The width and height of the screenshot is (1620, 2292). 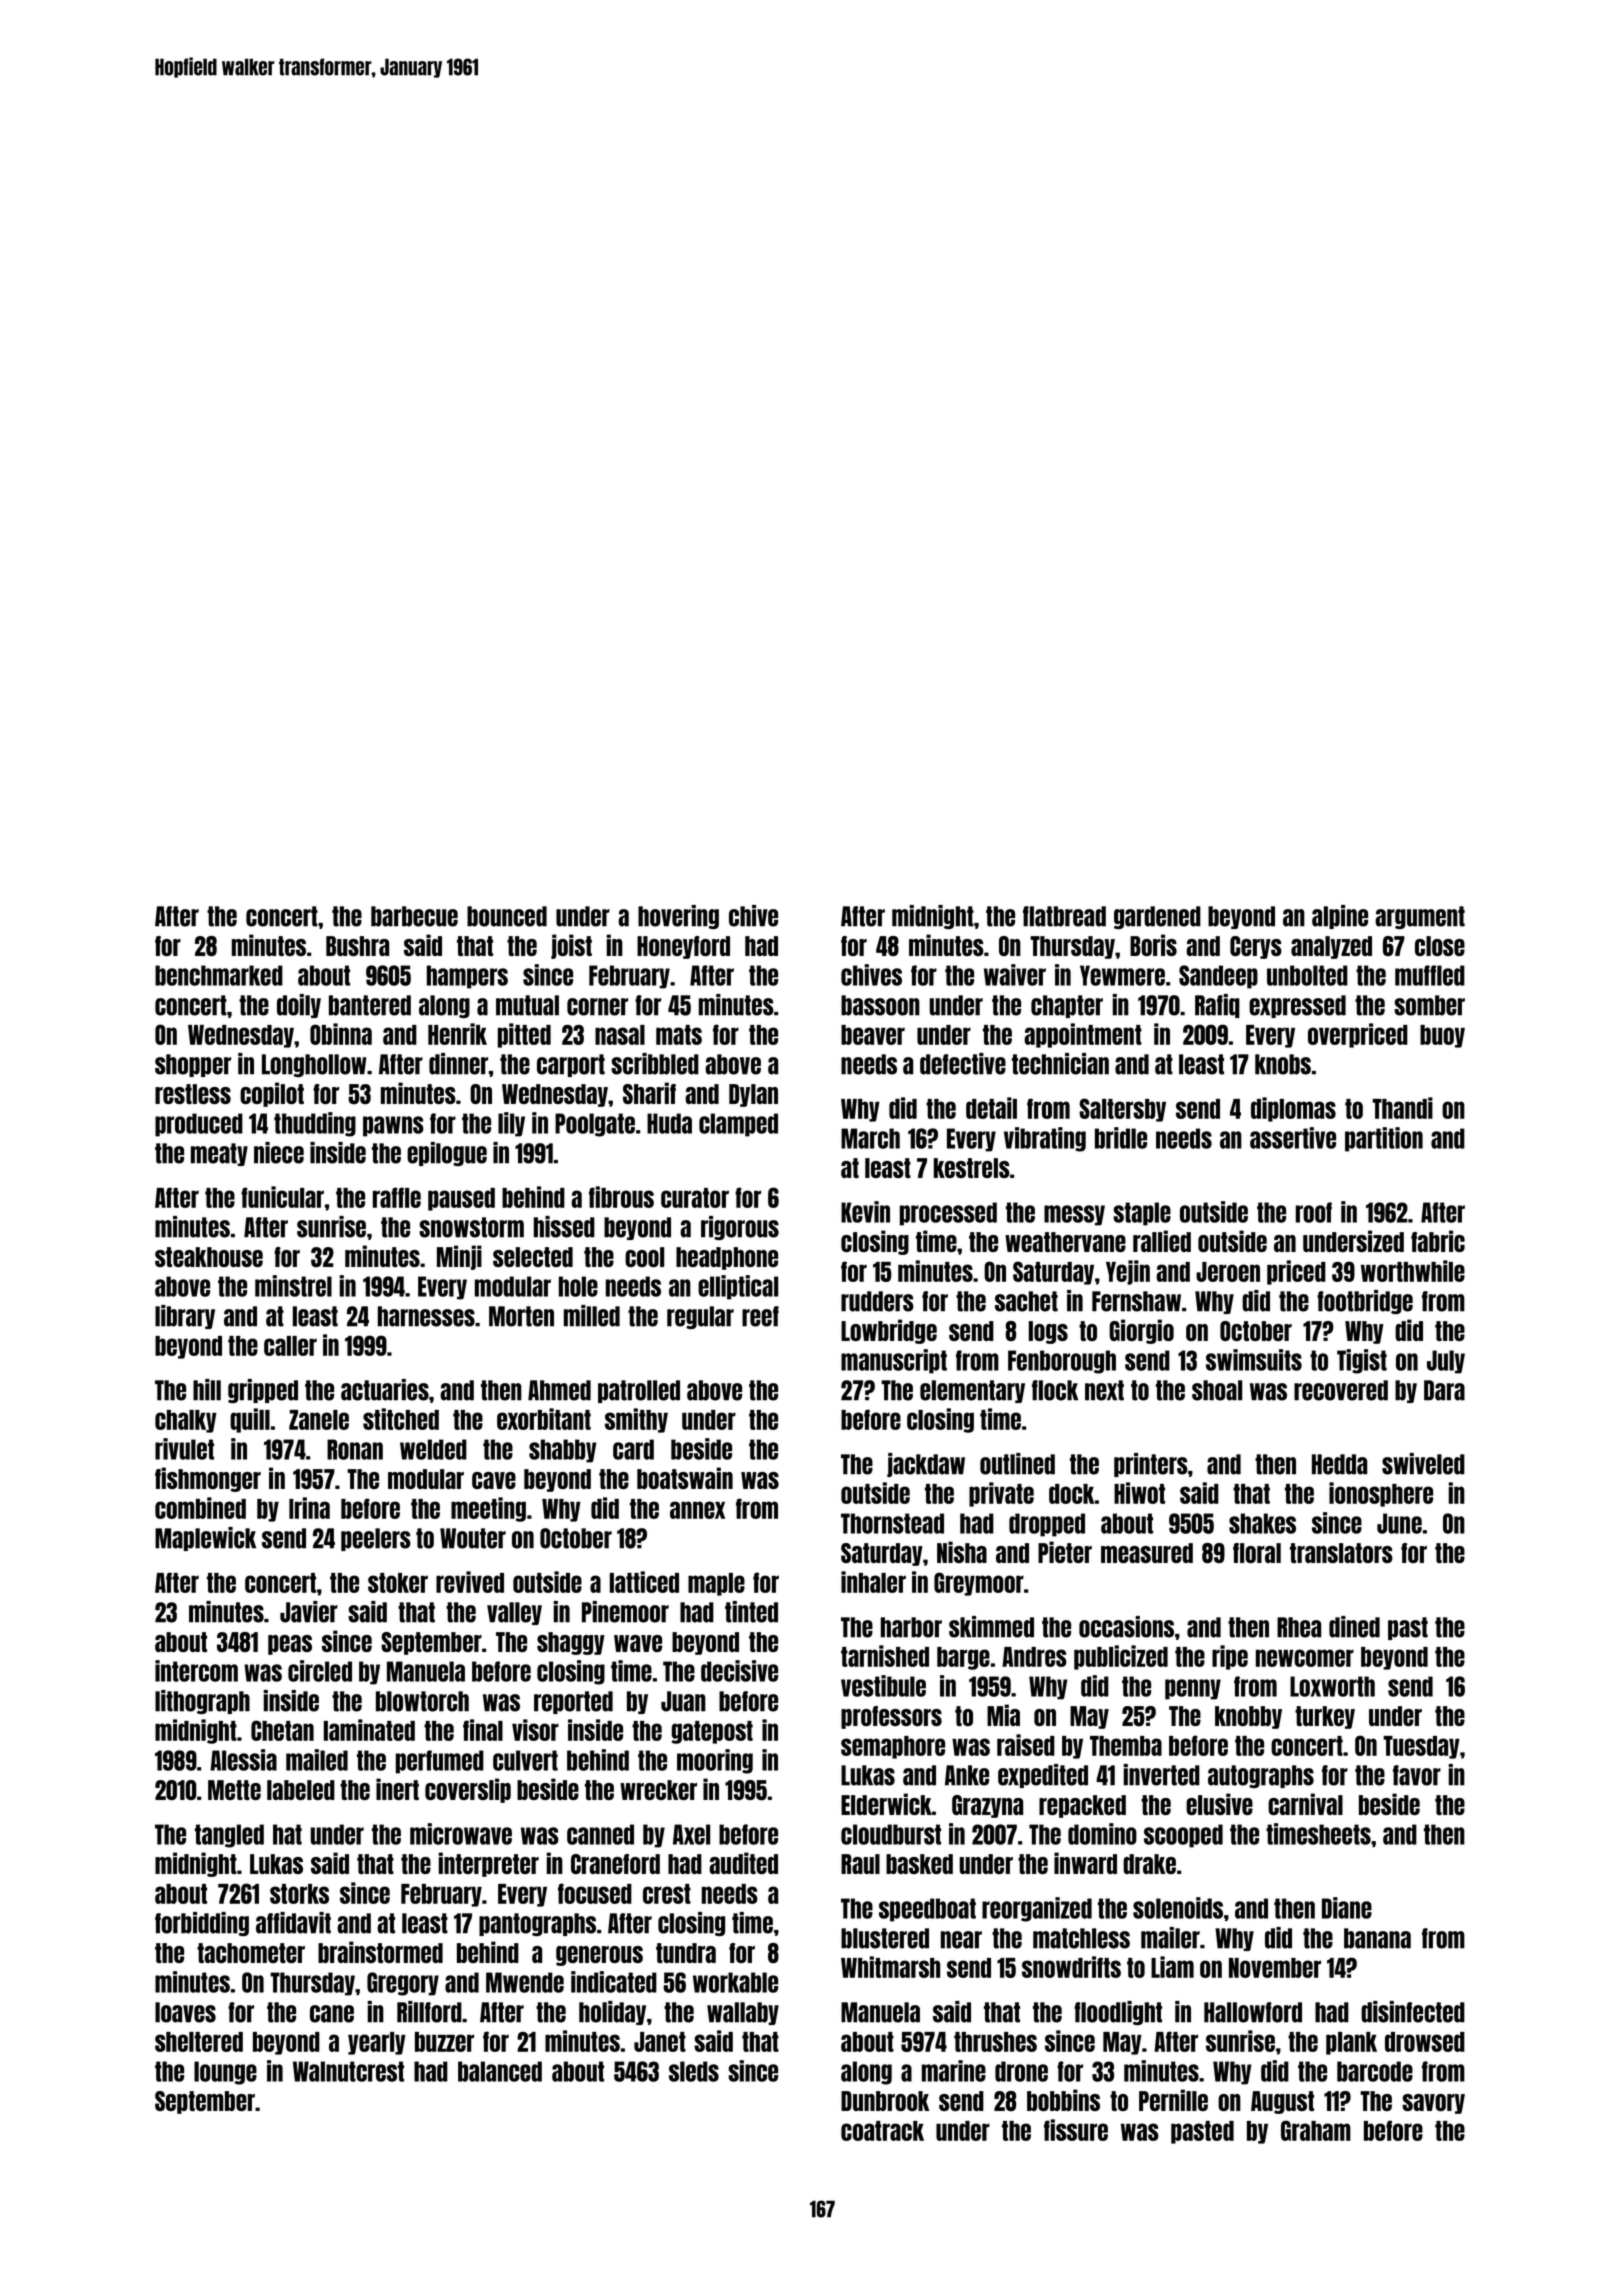 I want to click on staple, so click(x=1142, y=1214).
